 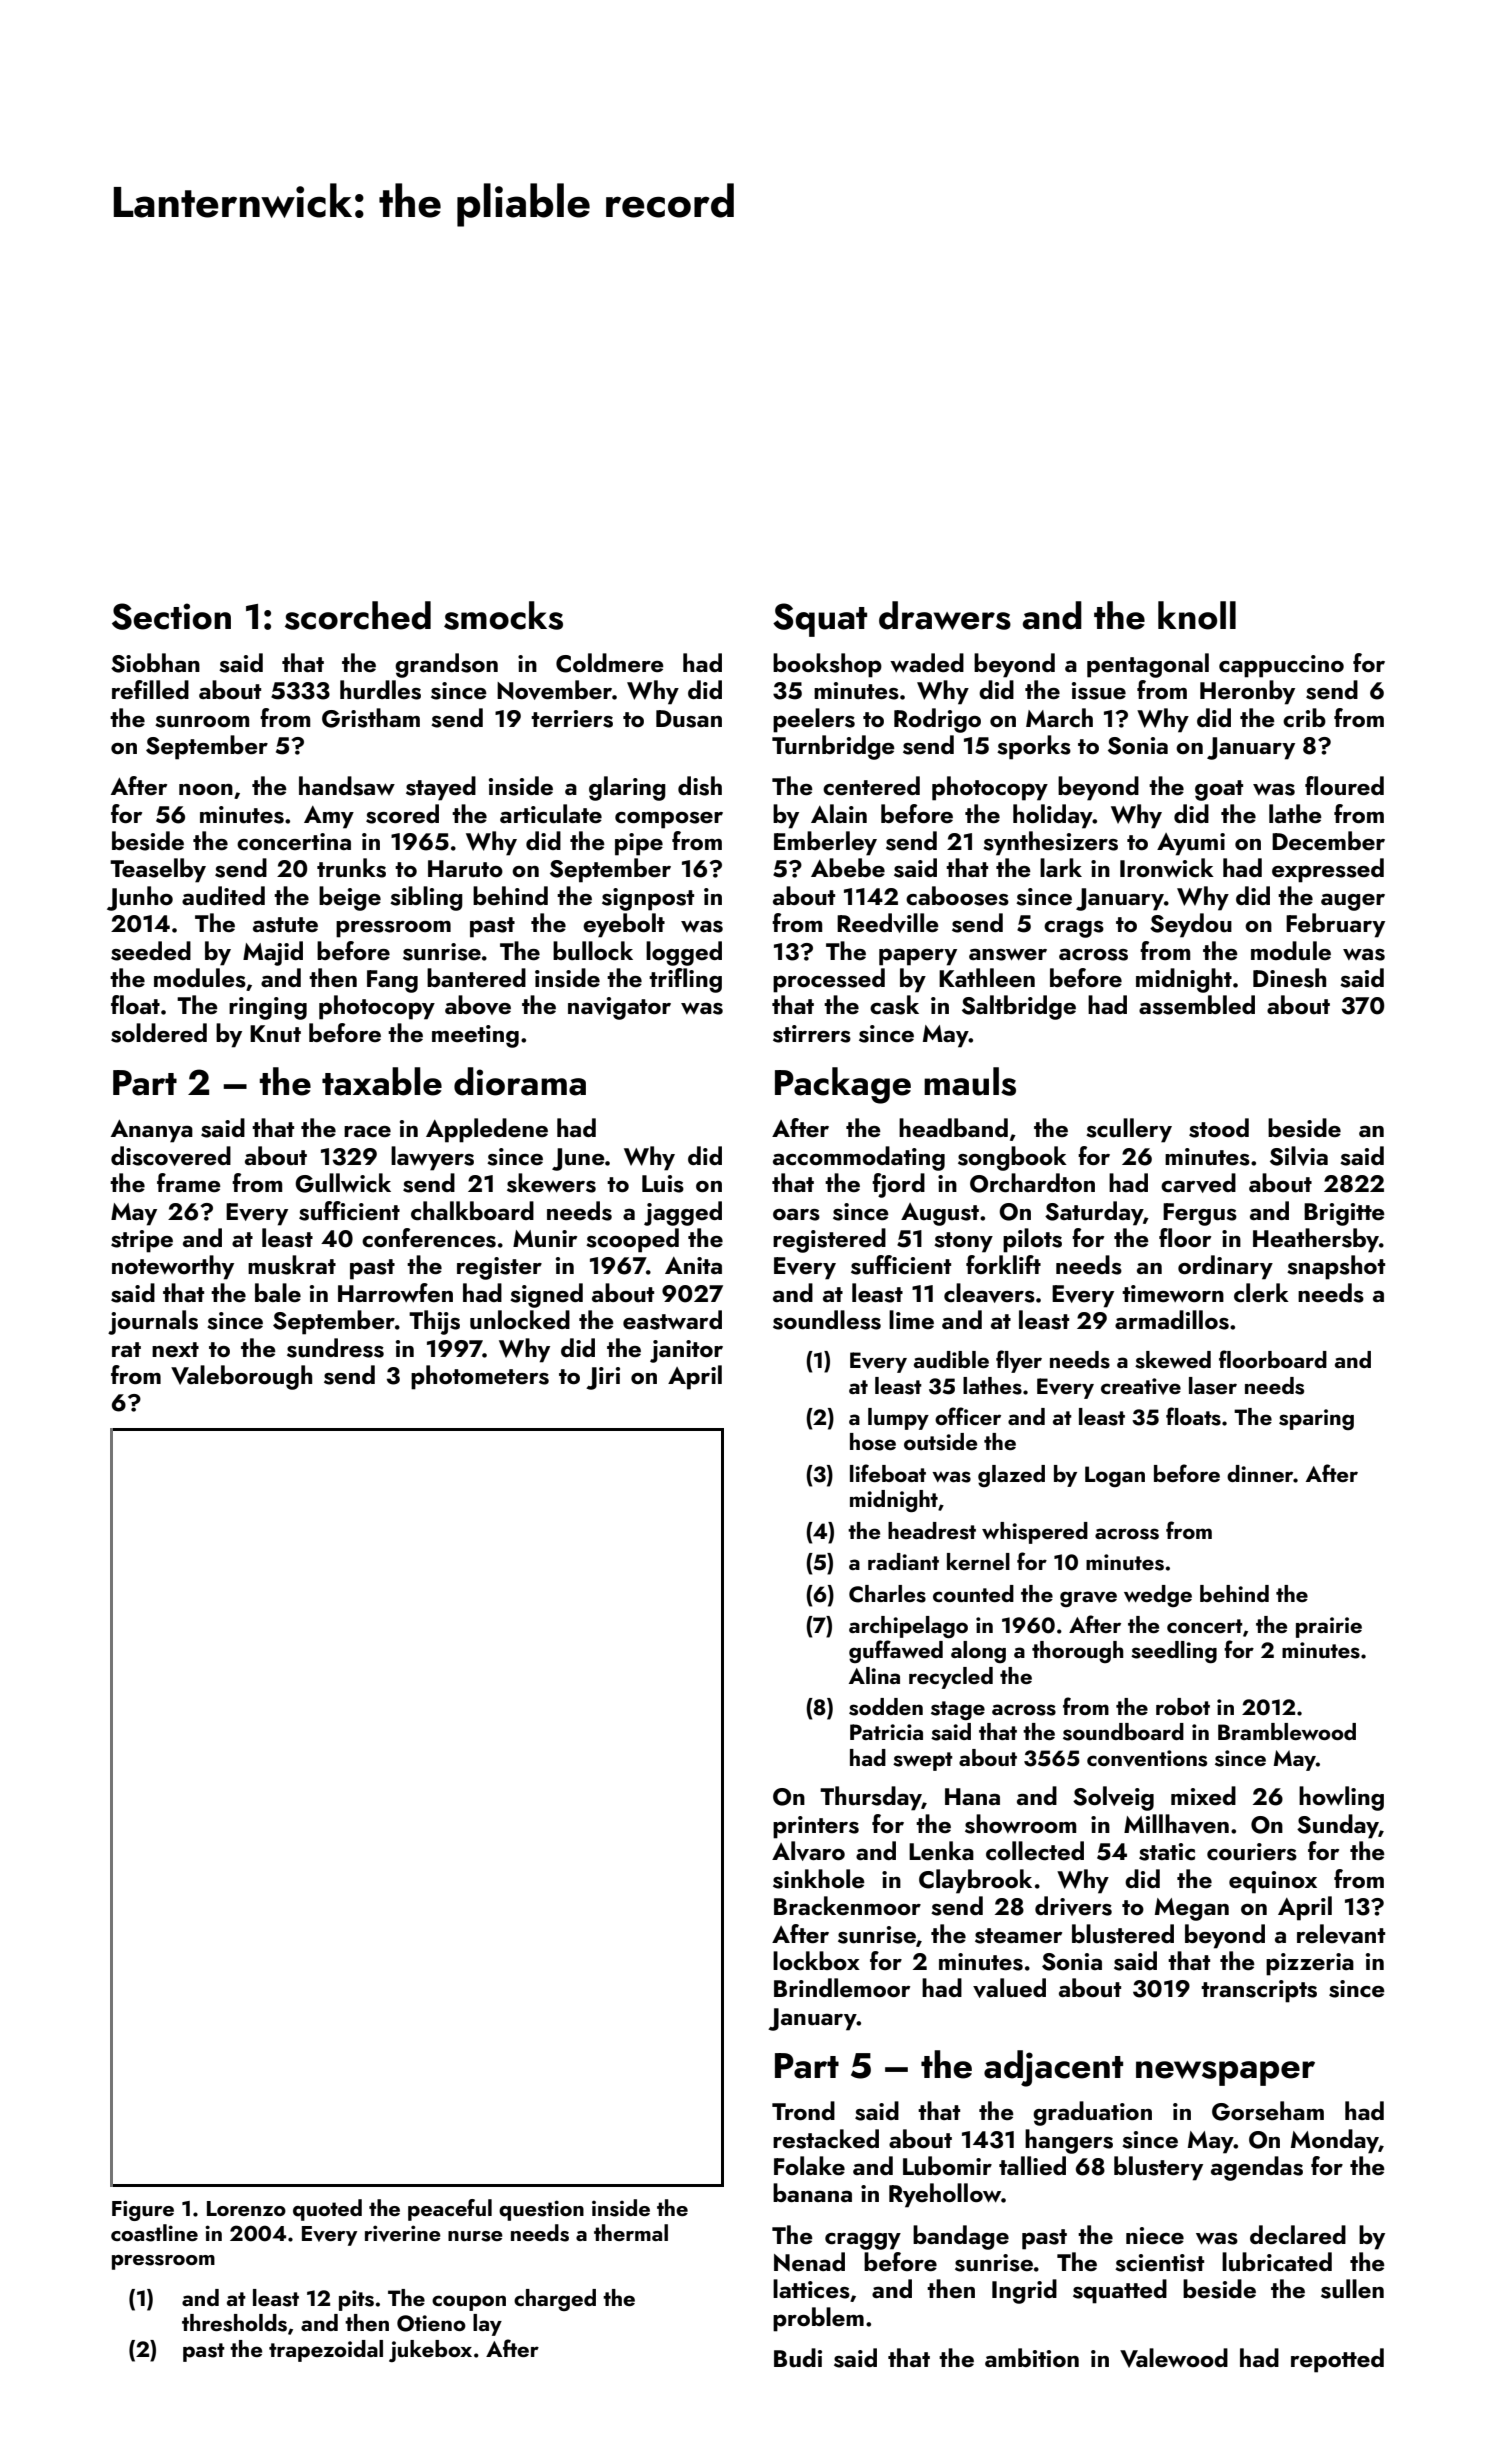 I want to click on knoll, so click(x=1197, y=615).
